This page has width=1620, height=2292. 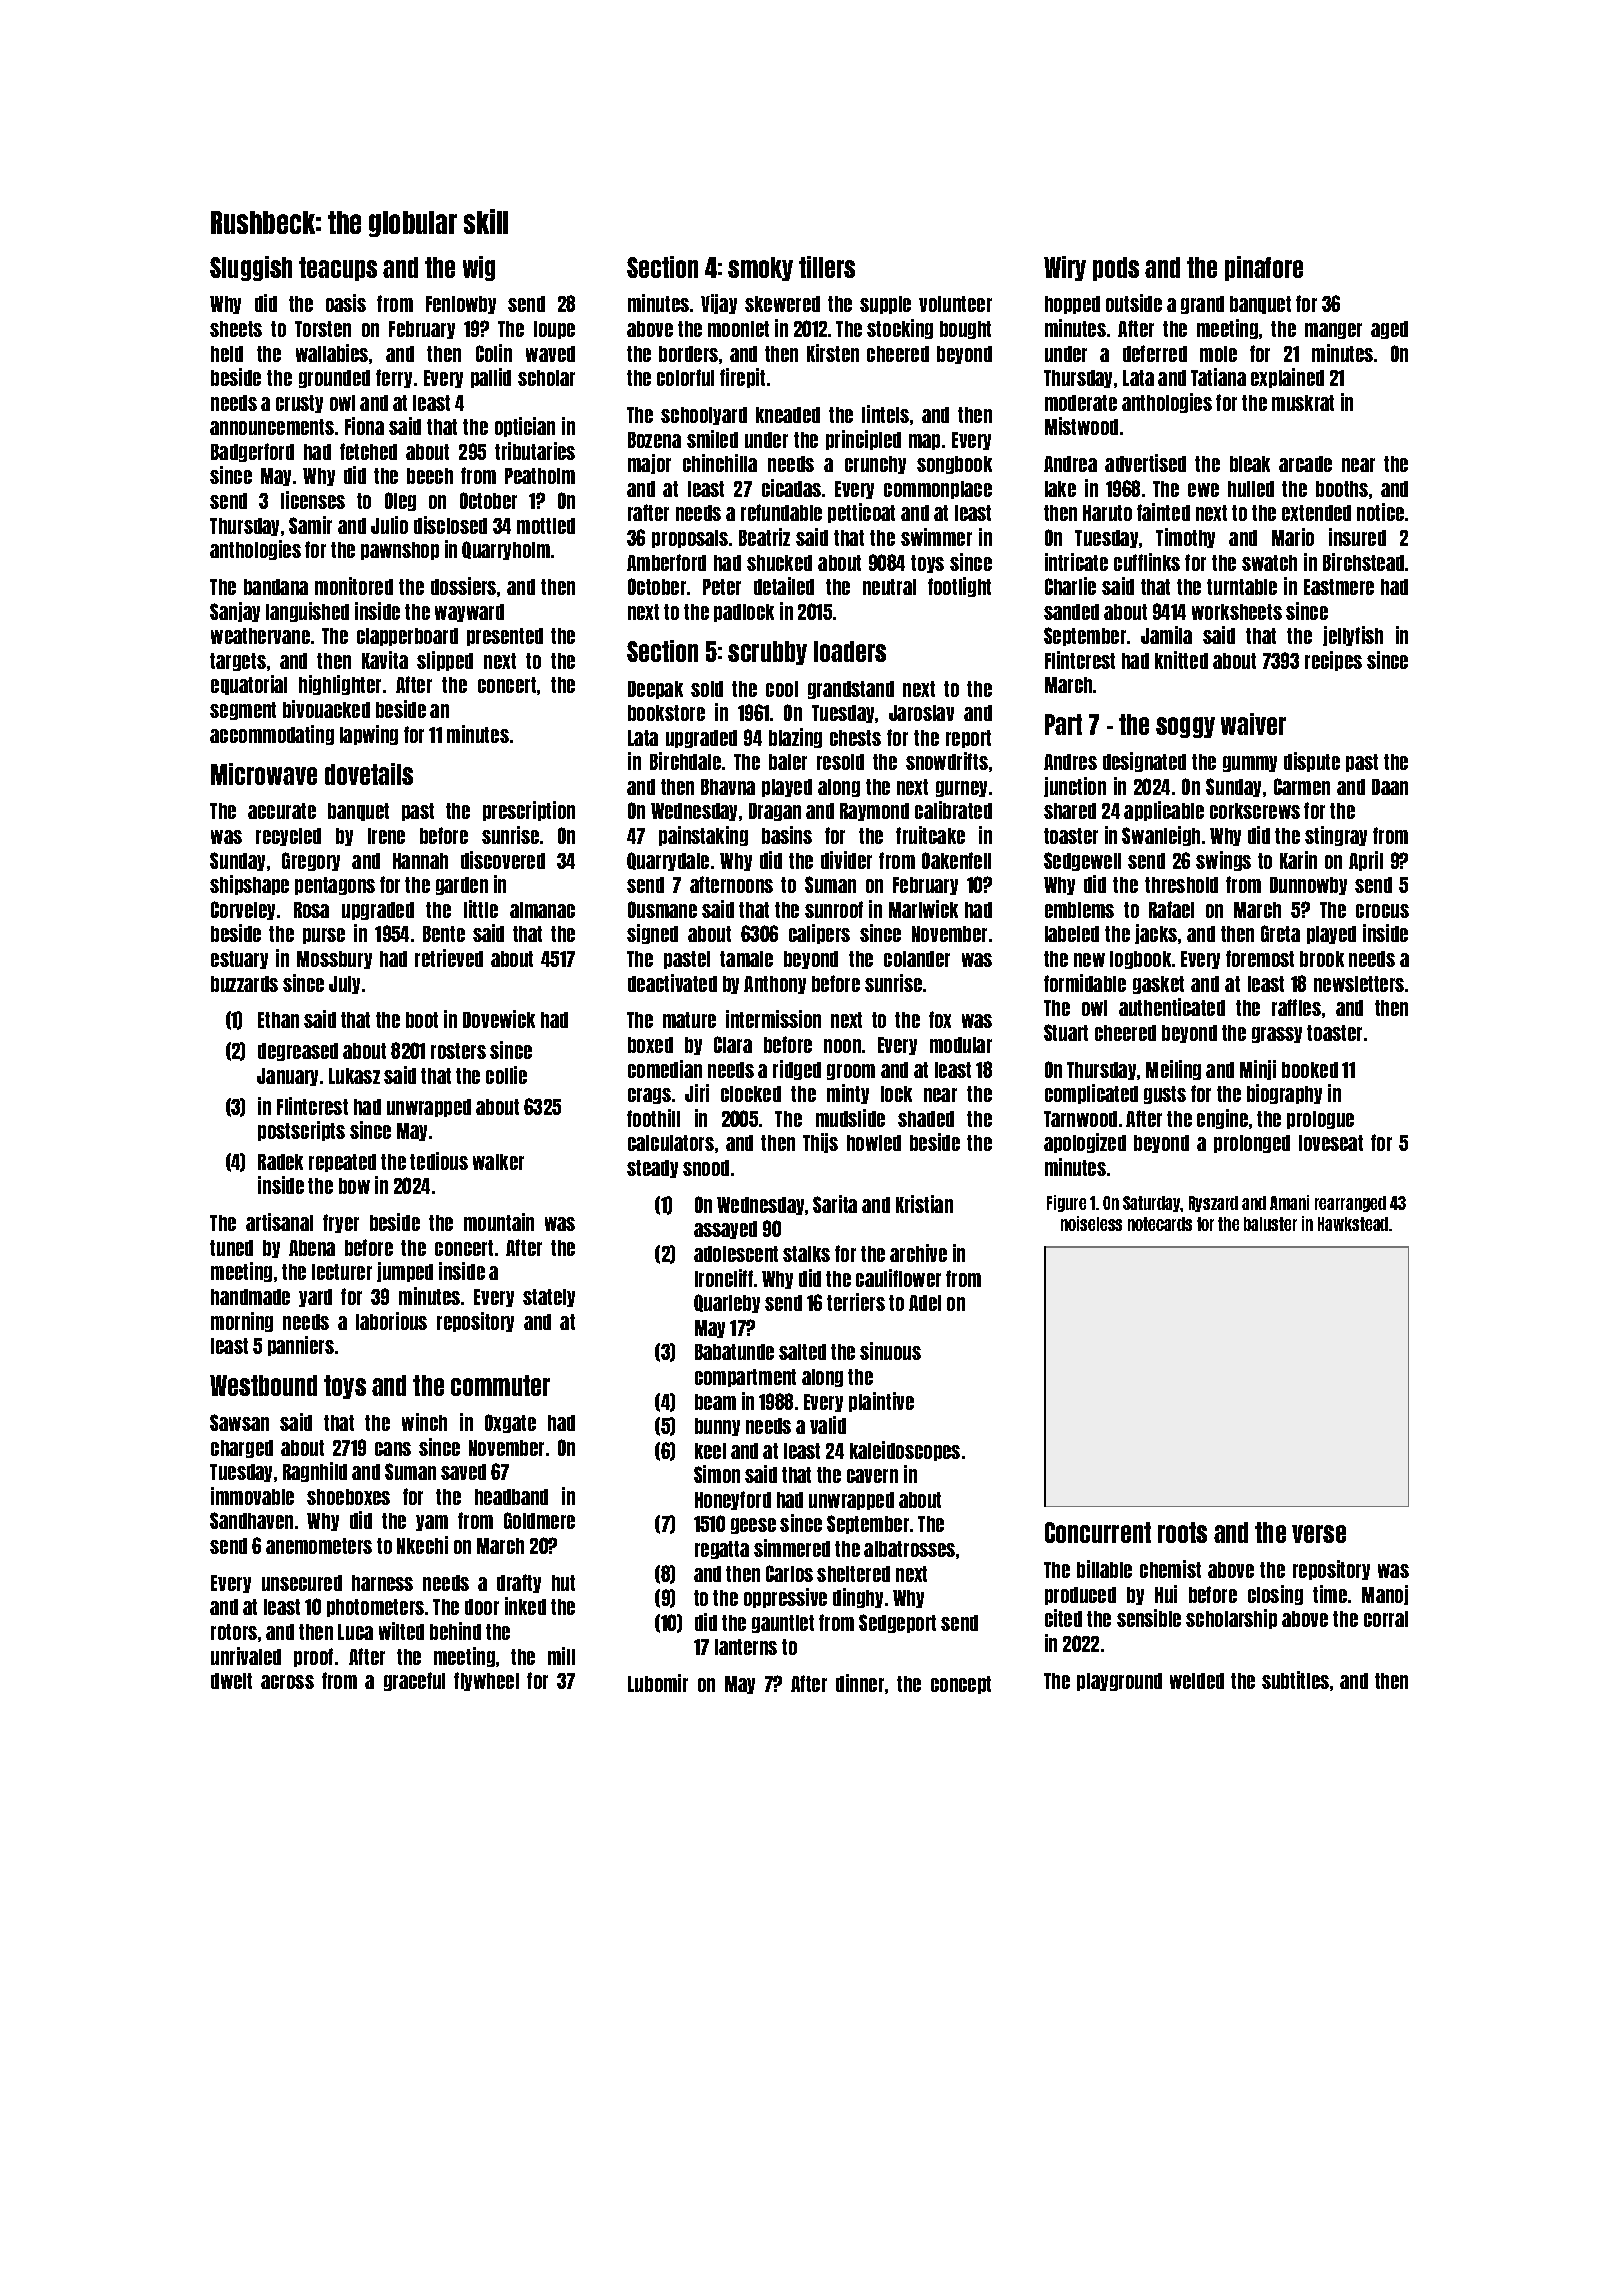 I want to click on notice, so click(x=1380, y=512).
